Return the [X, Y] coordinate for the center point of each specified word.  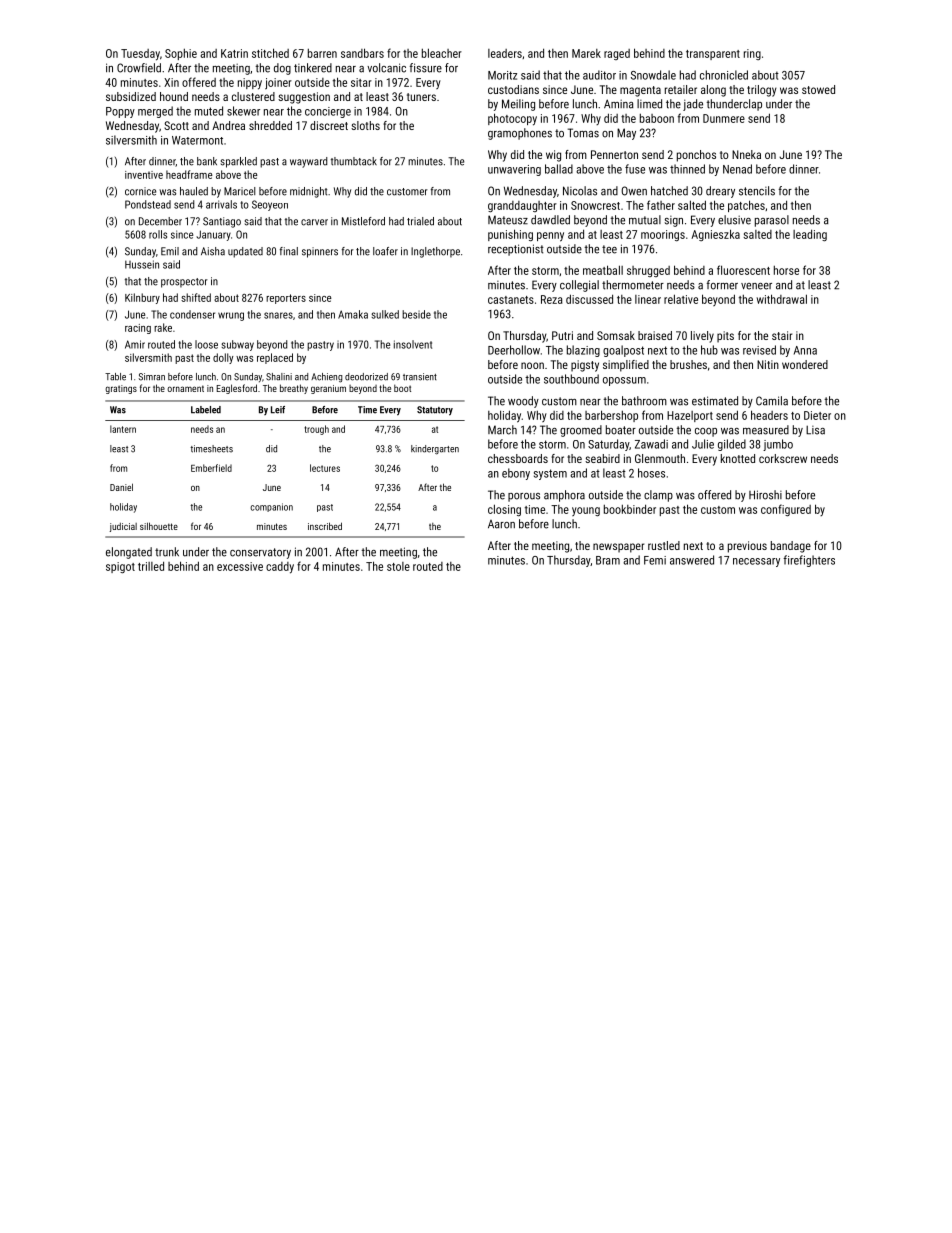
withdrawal [782, 299]
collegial [579, 286]
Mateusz [508, 220]
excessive [240, 566]
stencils [757, 191]
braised [655, 335]
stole [398, 566]
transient [420, 377]
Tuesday [140, 55]
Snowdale [653, 75]
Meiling [518, 105]
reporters [286, 299]
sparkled [239, 162]
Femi [655, 560]
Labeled [206, 410]
